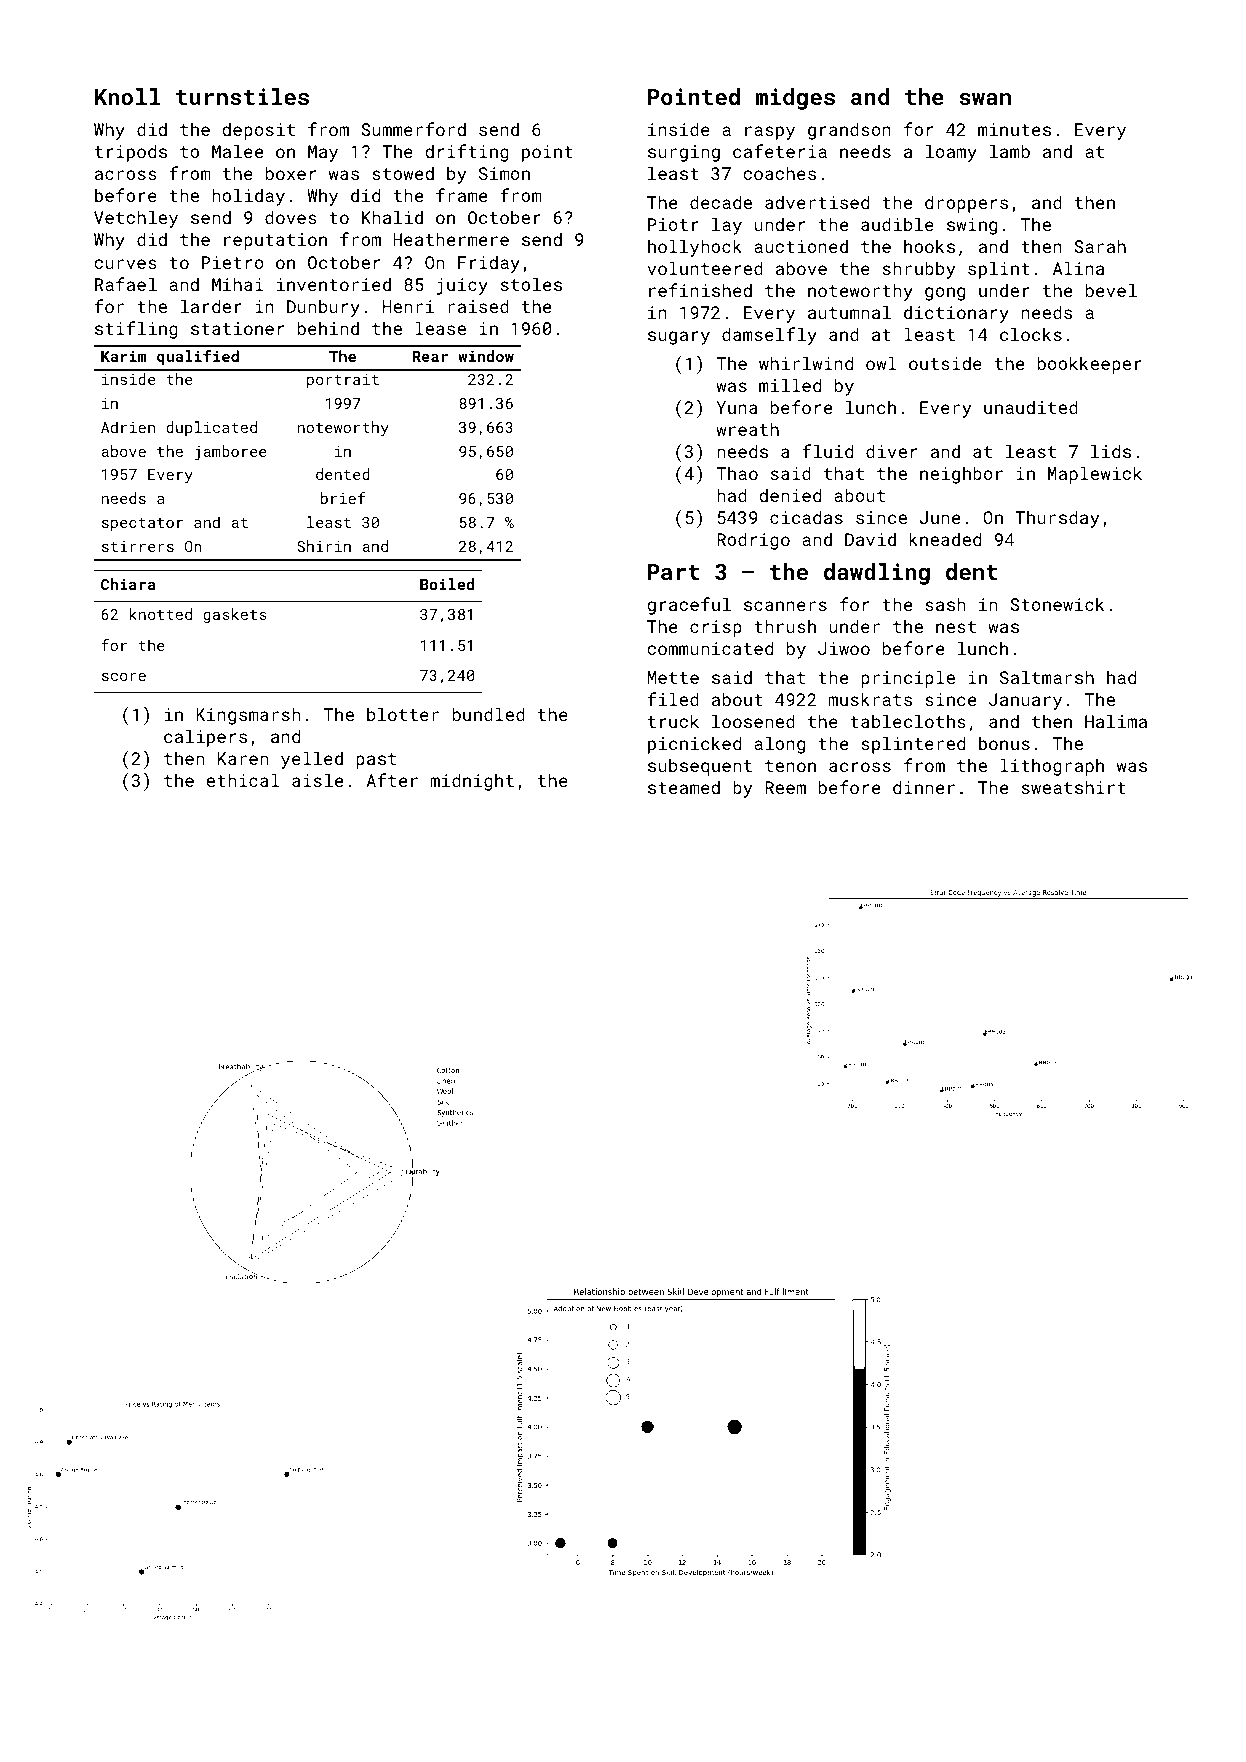 The width and height of the screenshot is (1246, 1762). What do you see at coordinates (684, 787) in the screenshot?
I see `steamed` at bounding box center [684, 787].
